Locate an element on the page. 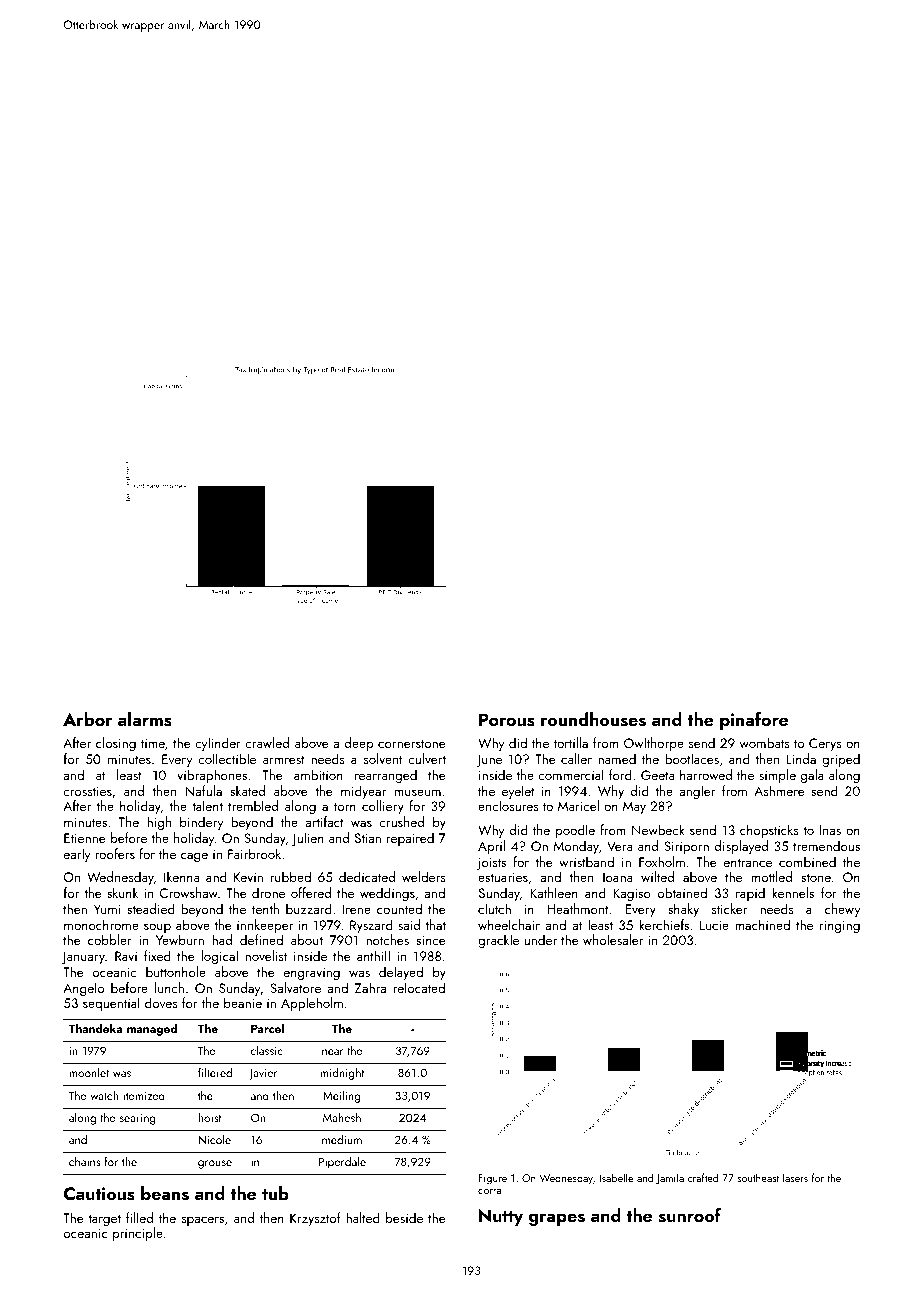 Image resolution: width=924 pixels, height=1308 pixels. Nicole is located at coordinates (214, 1139).
